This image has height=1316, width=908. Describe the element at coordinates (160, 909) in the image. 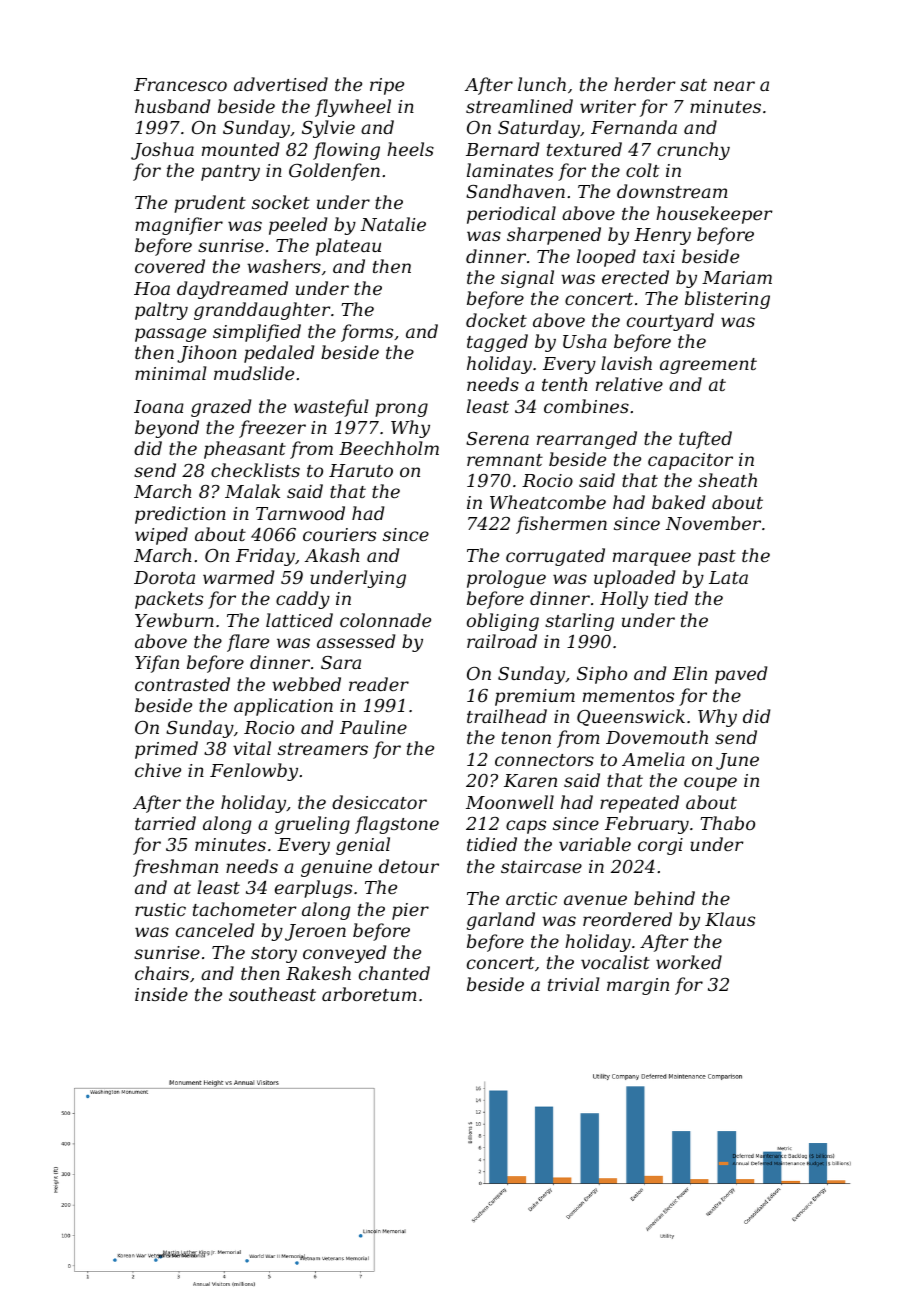

I see `rustic` at that location.
